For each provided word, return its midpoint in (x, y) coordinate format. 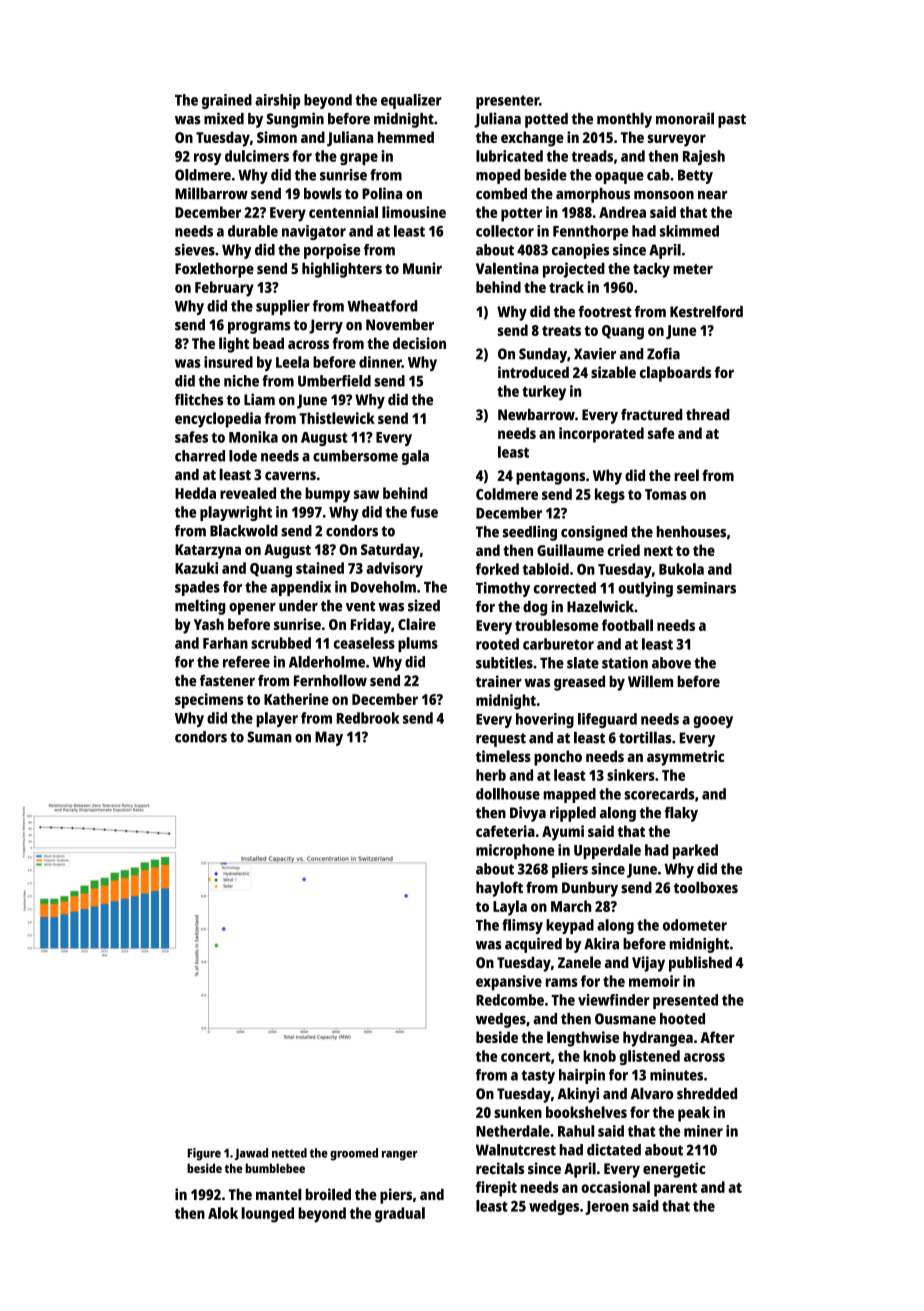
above (671, 663)
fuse (424, 512)
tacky (651, 270)
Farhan (225, 643)
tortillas (645, 737)
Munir (422, 268)
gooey (713, 722)
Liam (259, 399)
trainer (499, 681)
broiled (328, 1194)
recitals (500, 1168)
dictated (614, 1150)
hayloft (499, 889)
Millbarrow (211, 193)
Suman (269, 737)
